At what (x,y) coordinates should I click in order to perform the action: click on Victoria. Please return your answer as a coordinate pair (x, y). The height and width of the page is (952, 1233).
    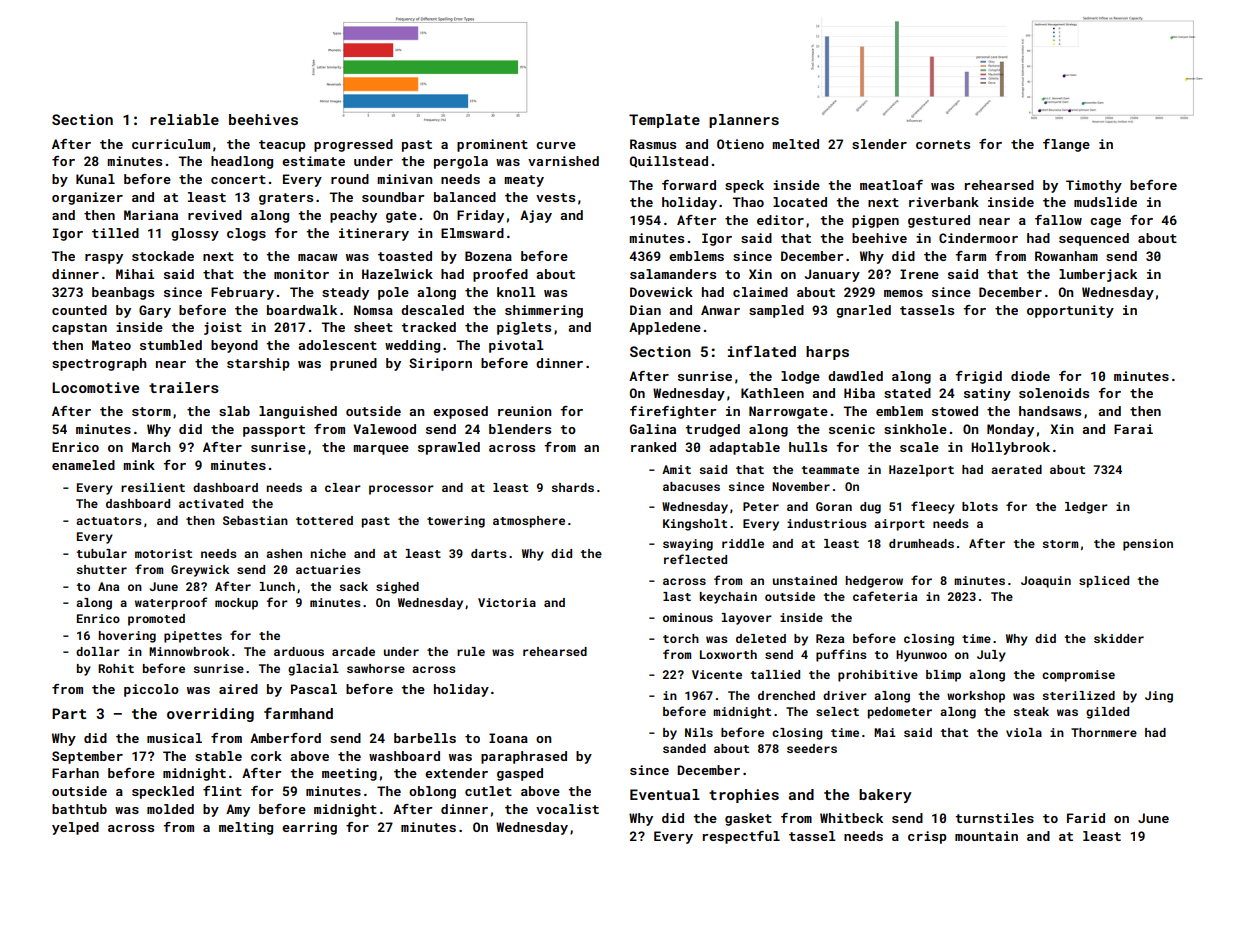
    Looking at the image, I should click on (507, 602).
